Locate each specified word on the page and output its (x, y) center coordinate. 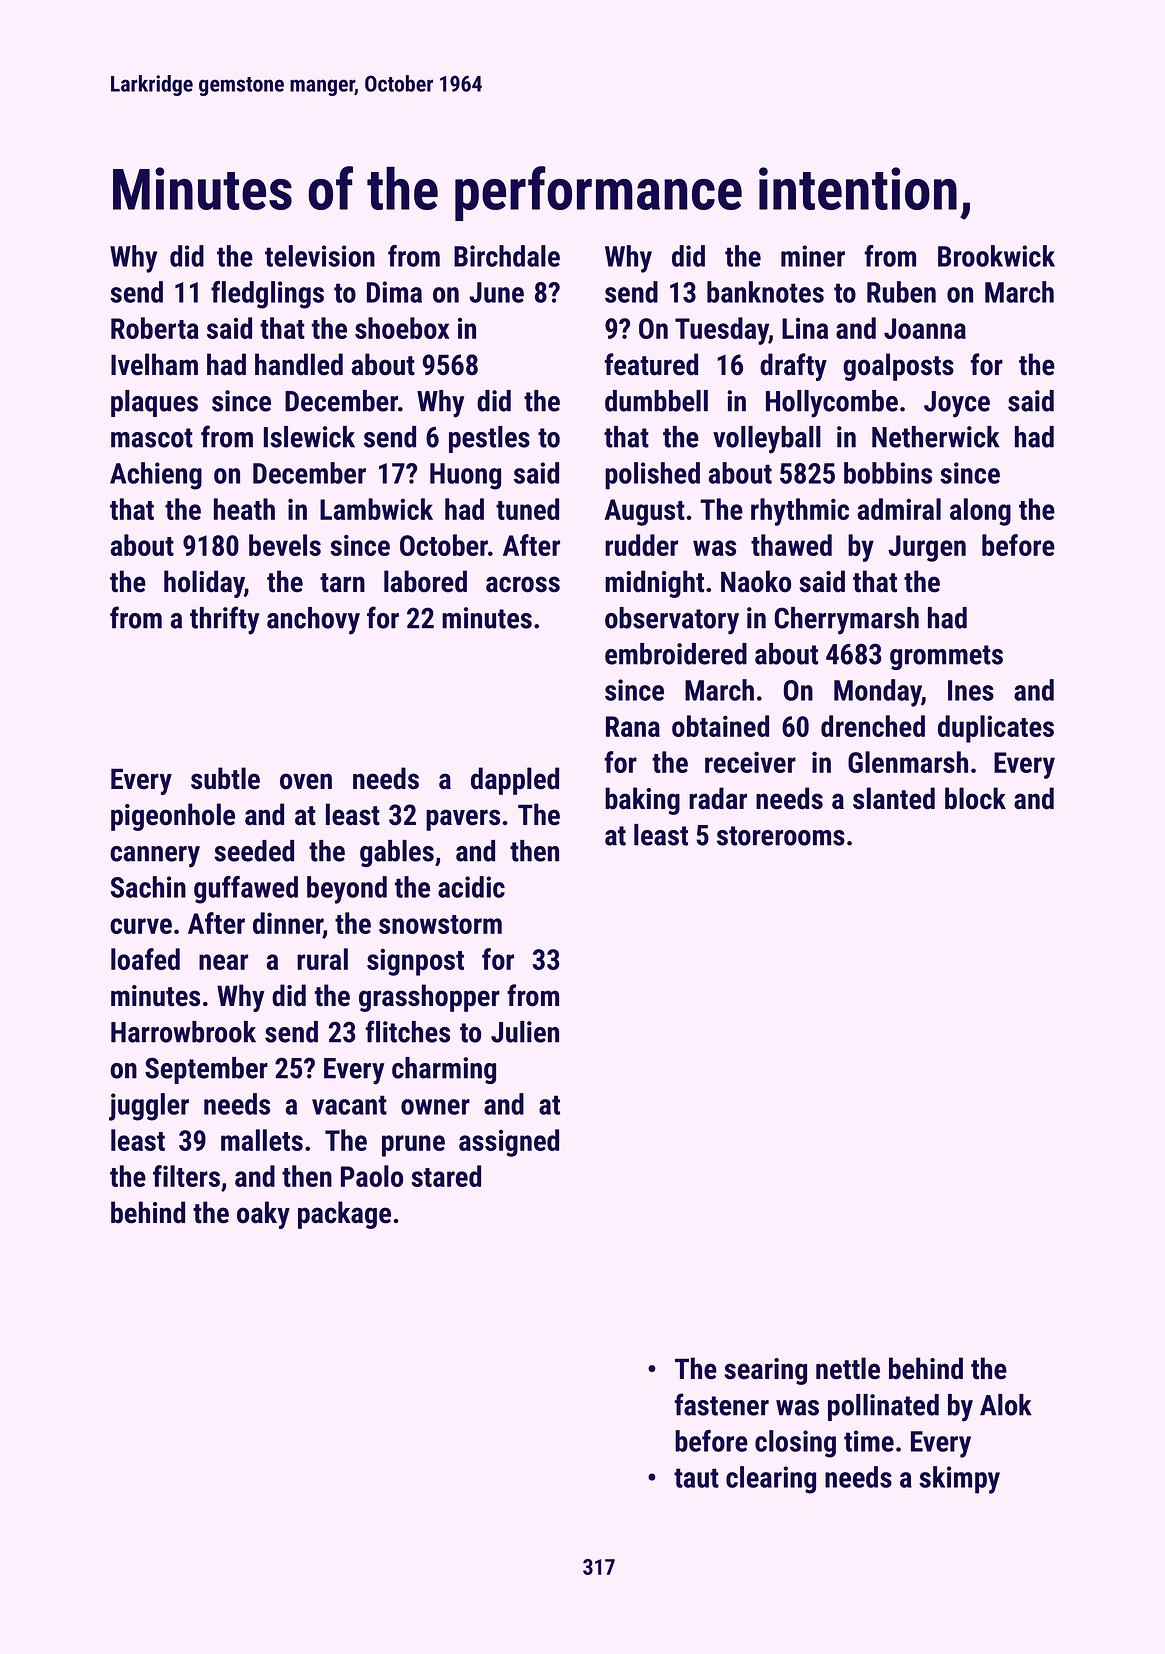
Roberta (155, 328)
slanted (894, 798)
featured (651, 364)
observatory (672, 621)
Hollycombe (832, 404)
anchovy (313, 621)
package (344, 1215)
